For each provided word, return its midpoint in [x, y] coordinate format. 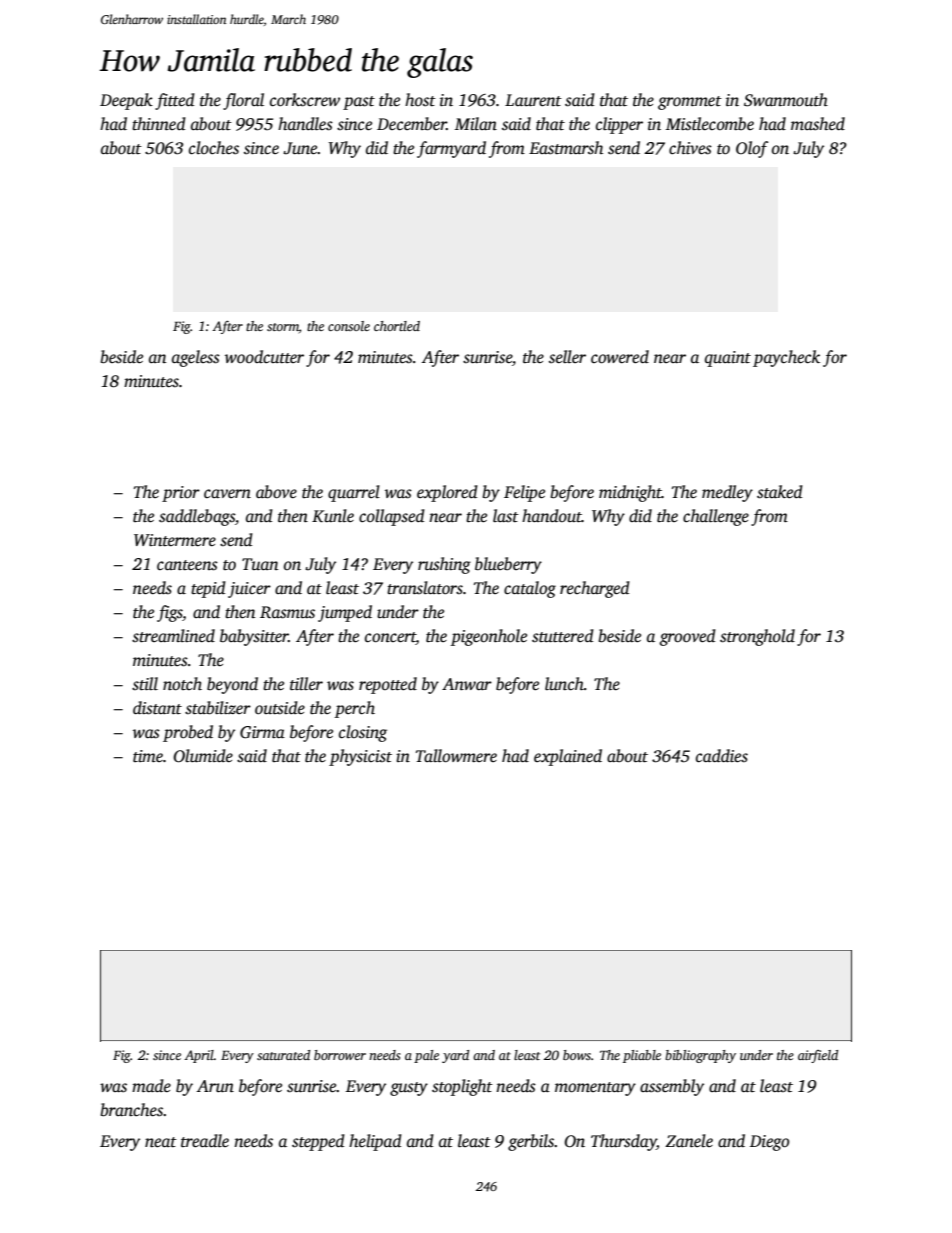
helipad [375, 1142]
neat [161, 1142]
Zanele [689, 1141]
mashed [818, 124]
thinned [159, 124]
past [359, 103]
